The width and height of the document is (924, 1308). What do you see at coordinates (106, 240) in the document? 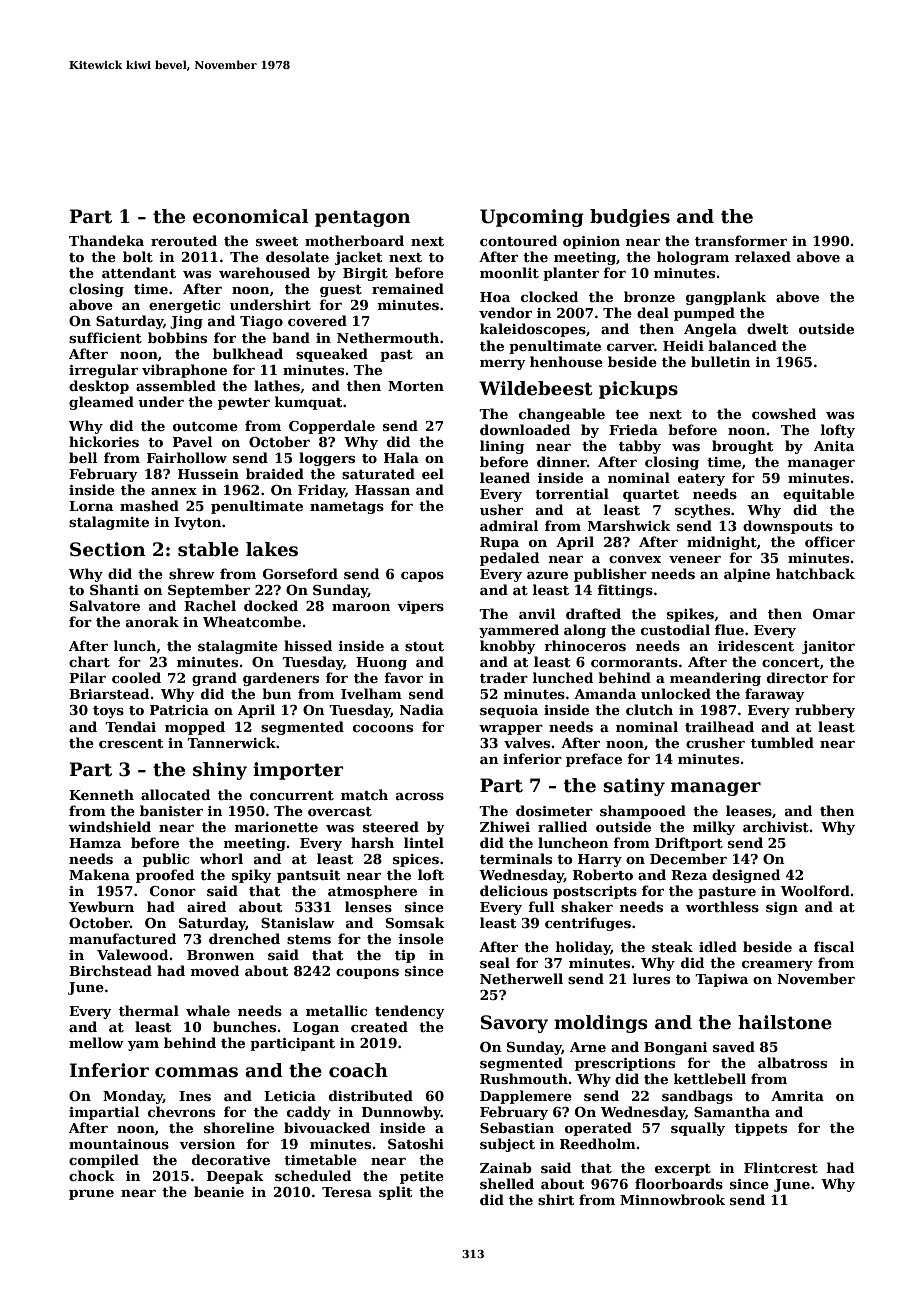
I see `Thandeka` at bounding box center [106, 240].
